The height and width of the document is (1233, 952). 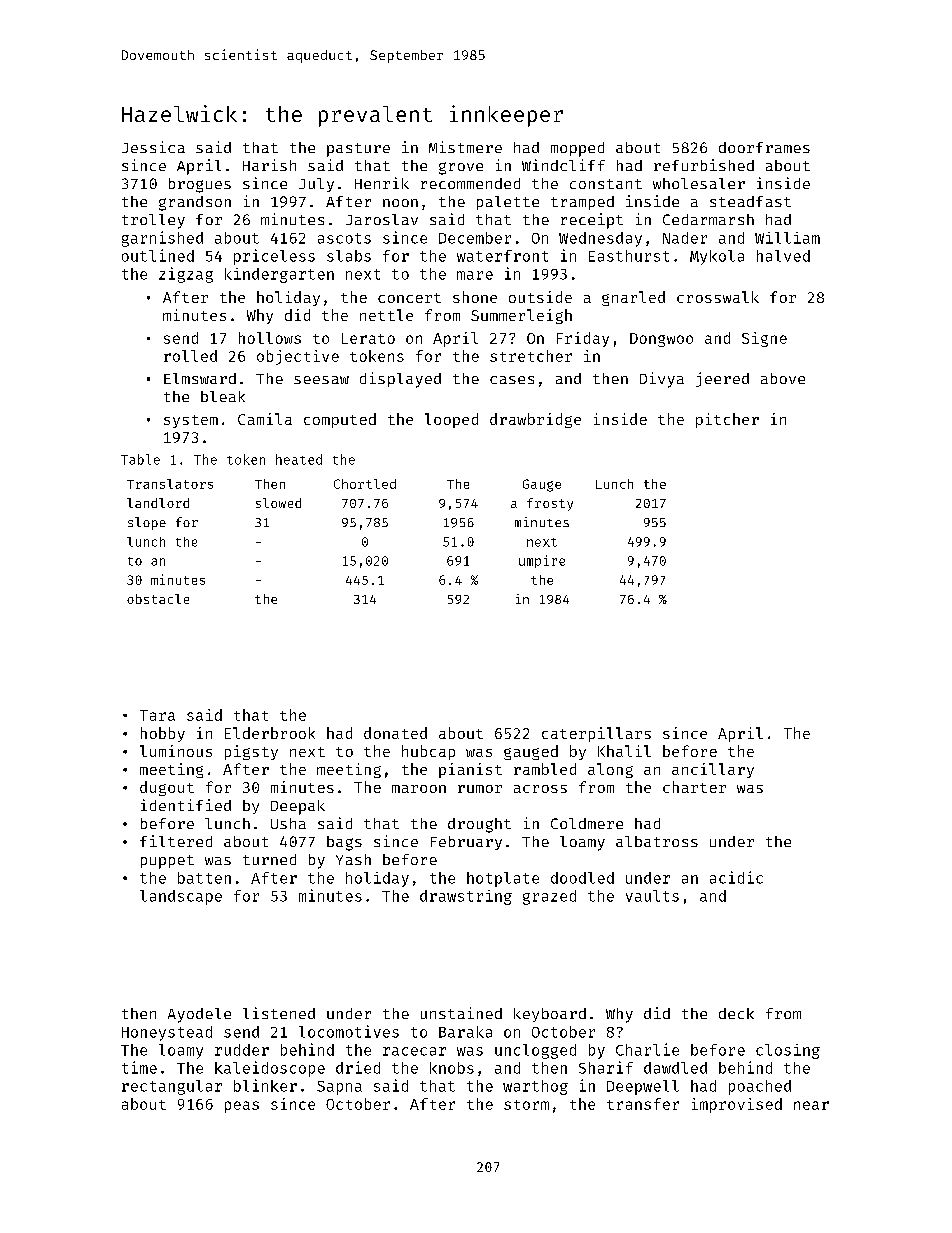 What do you see at coordinates (158, 599) in the document?
I see `obstacle` at bounding box center [158, 599].
